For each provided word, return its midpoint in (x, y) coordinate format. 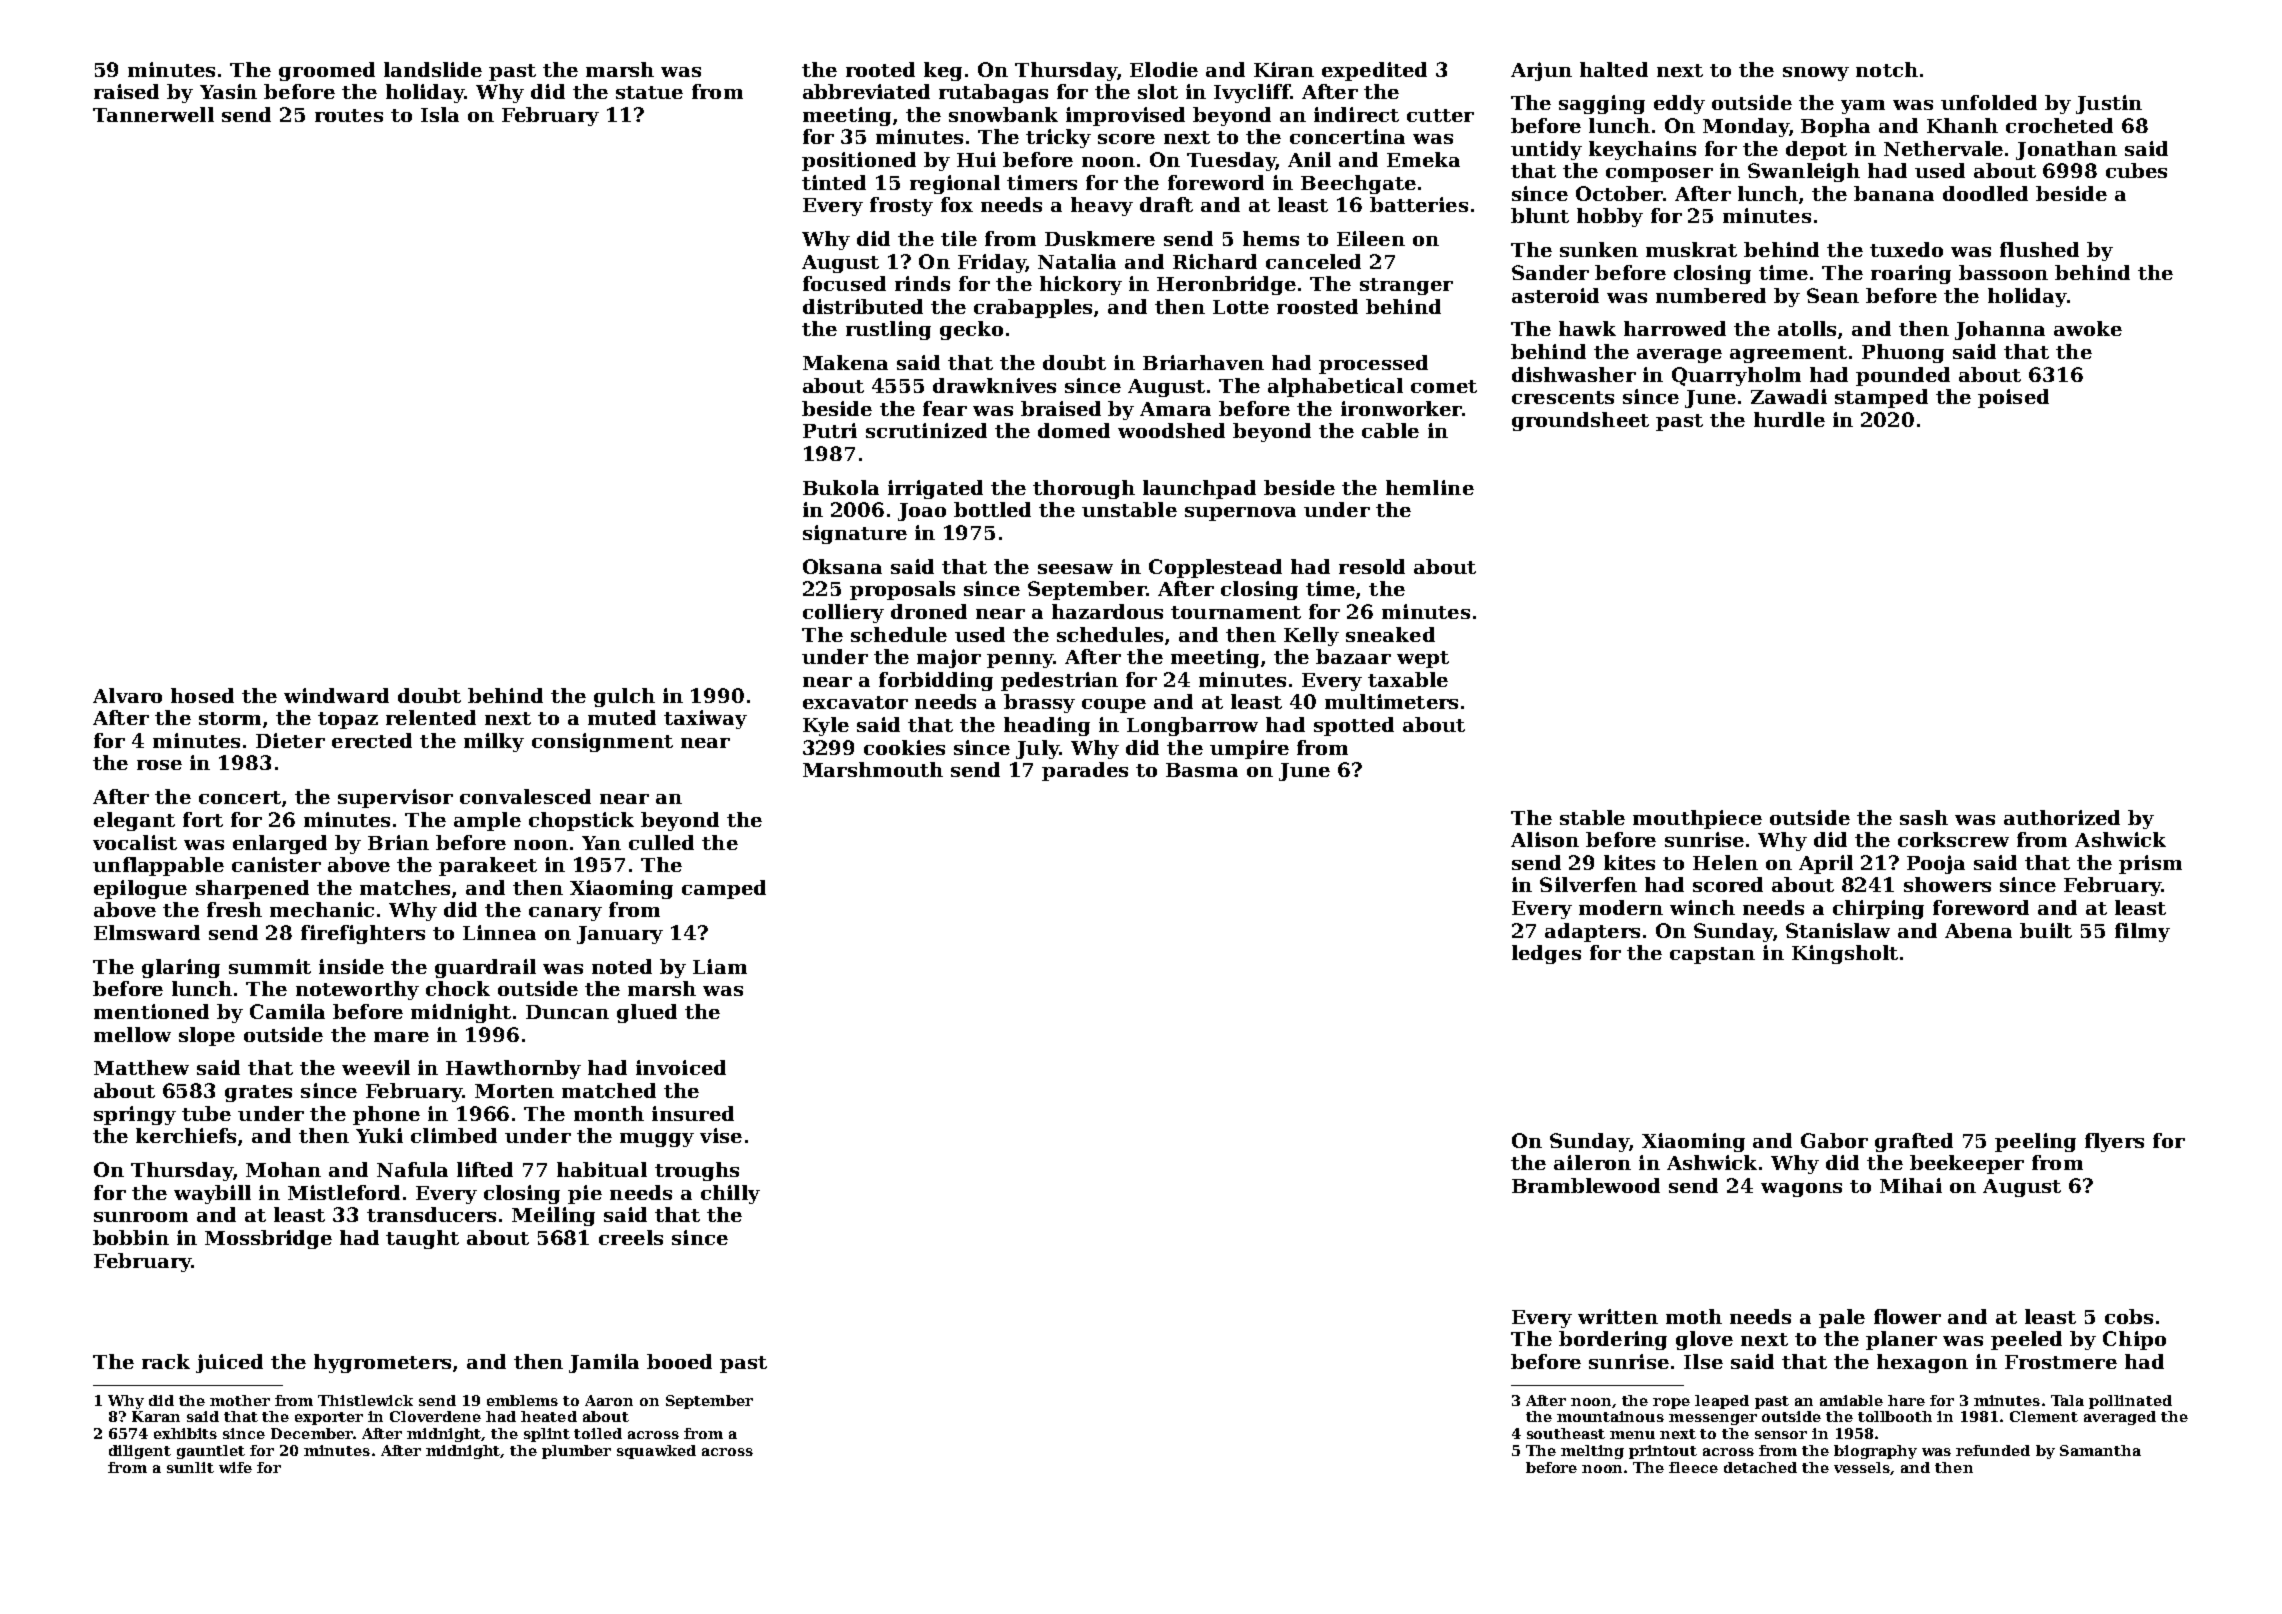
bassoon (2003, 272)
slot (1158, 91)
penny (1020, 661)
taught (422, 1239)
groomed (327, 71)
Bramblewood (1586, 1185)
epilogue (140, 889)
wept (1423, 659)
